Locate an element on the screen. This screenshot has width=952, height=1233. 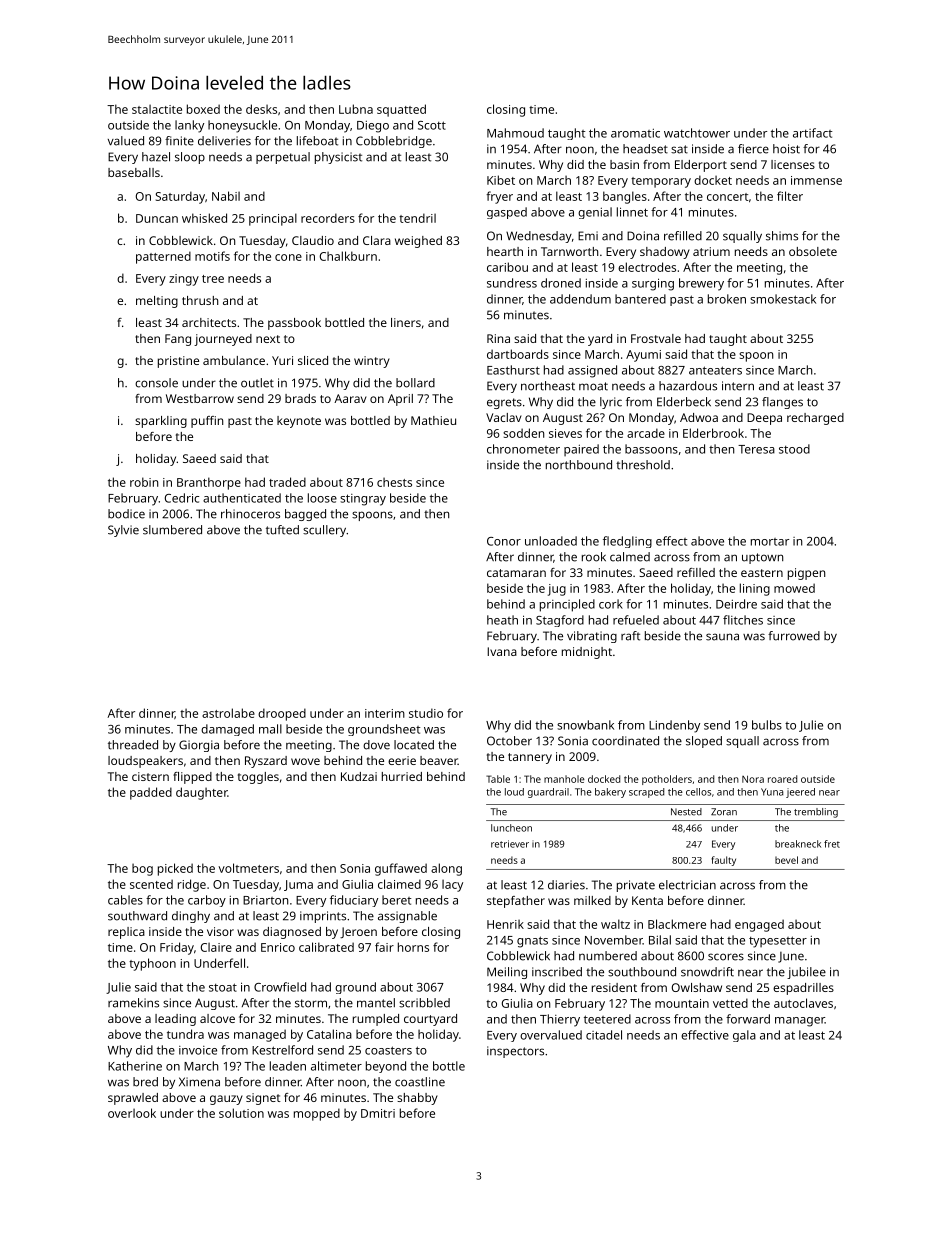
Ivana is located at coordinates (502, 651).
